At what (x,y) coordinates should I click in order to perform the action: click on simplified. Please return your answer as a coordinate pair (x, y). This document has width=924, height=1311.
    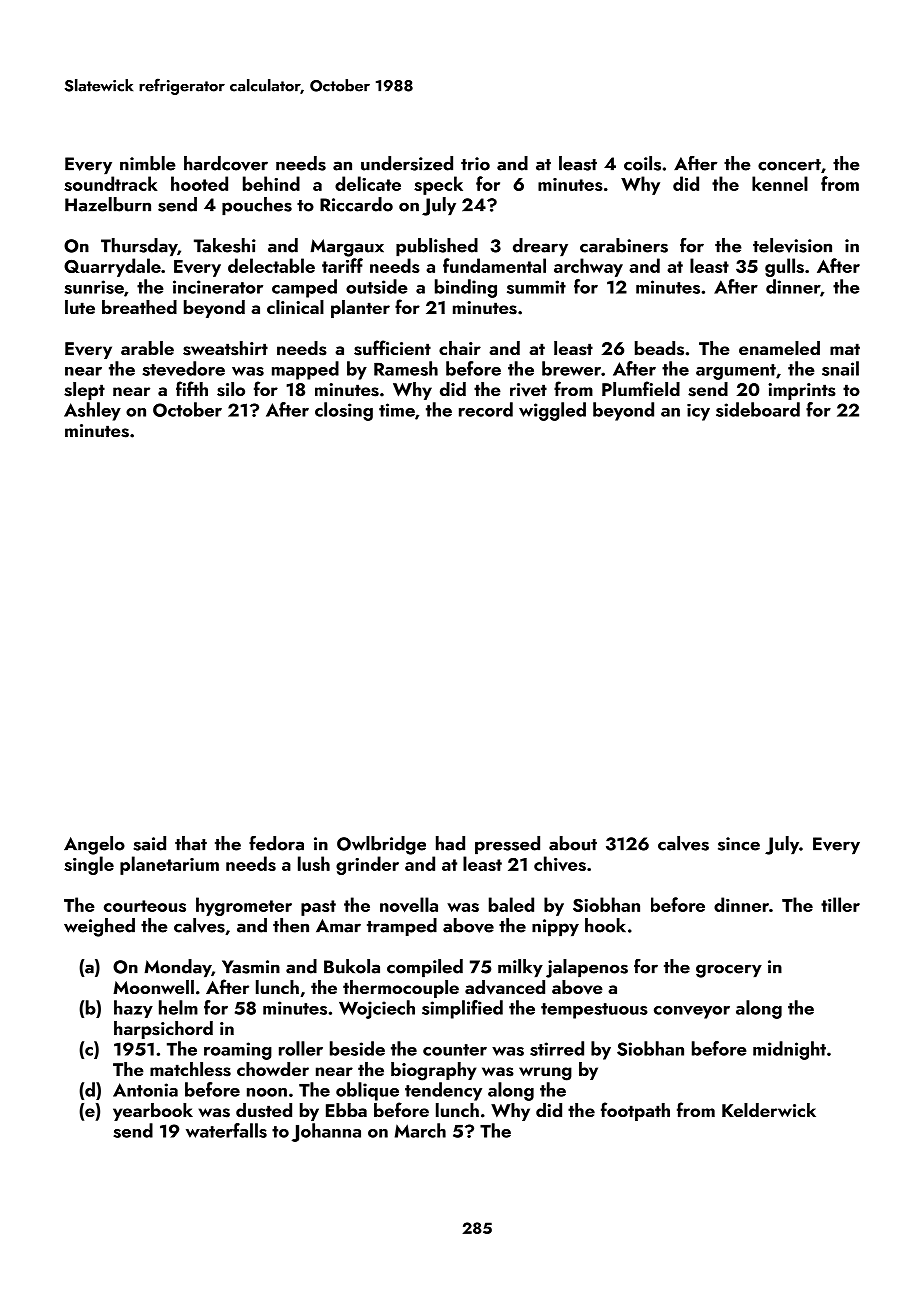
    Looking at the image, I should click on (462, 1009).
